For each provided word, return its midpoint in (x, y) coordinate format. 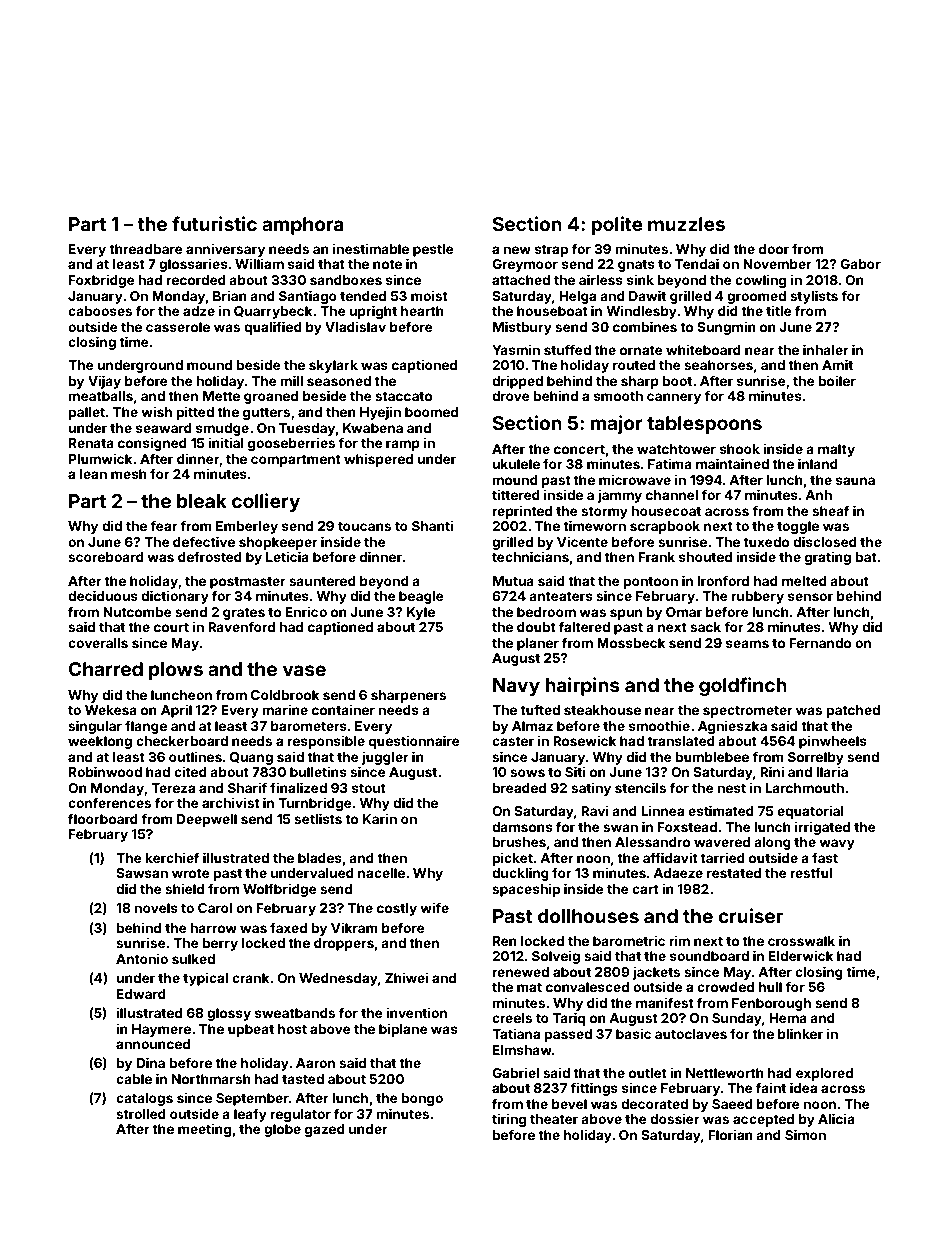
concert (579, 449)
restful (812, 872)
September (252, 1099)
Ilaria (832, 771)
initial (226, 442)
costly (397, 909)
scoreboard (106, 557)
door (774, 249)
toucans (364, 526)
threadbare (146, 249)
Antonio (142, 958)
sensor (810, 597)
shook (740, 449)
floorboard (103, 818)
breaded (519, 788)
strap (551, 251)
